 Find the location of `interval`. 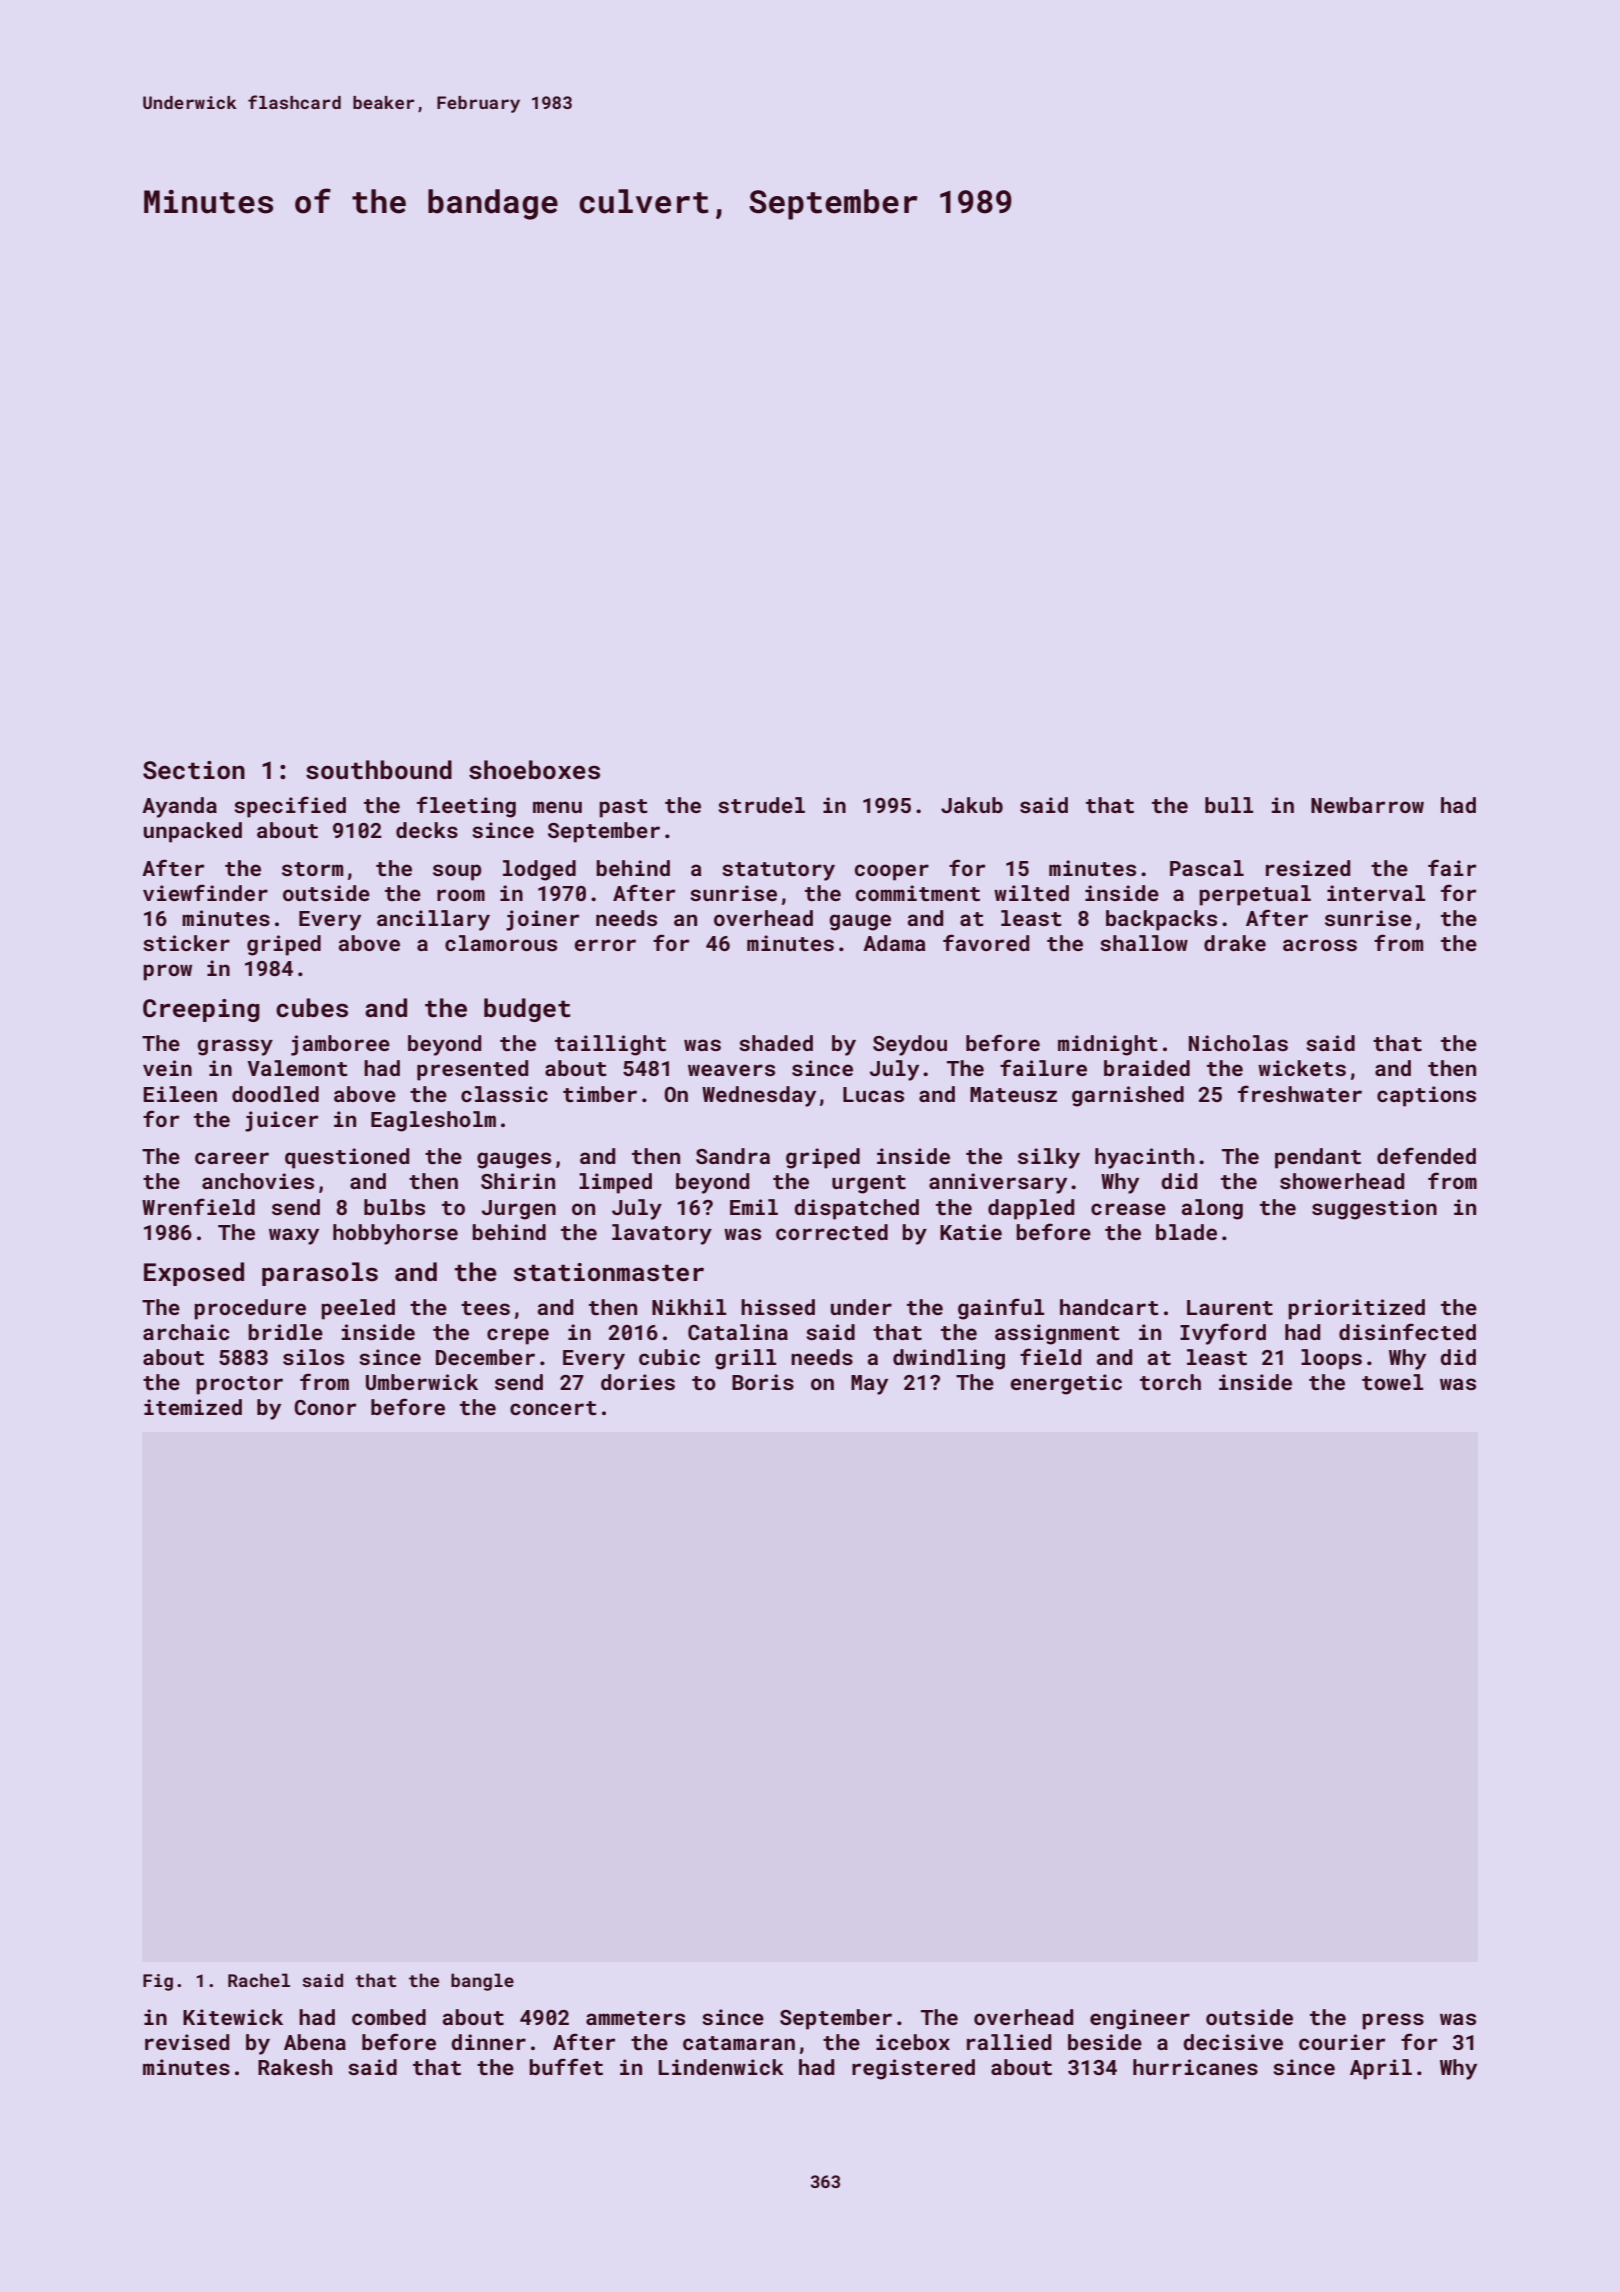

interval is located at coordinates (1376, 893).
